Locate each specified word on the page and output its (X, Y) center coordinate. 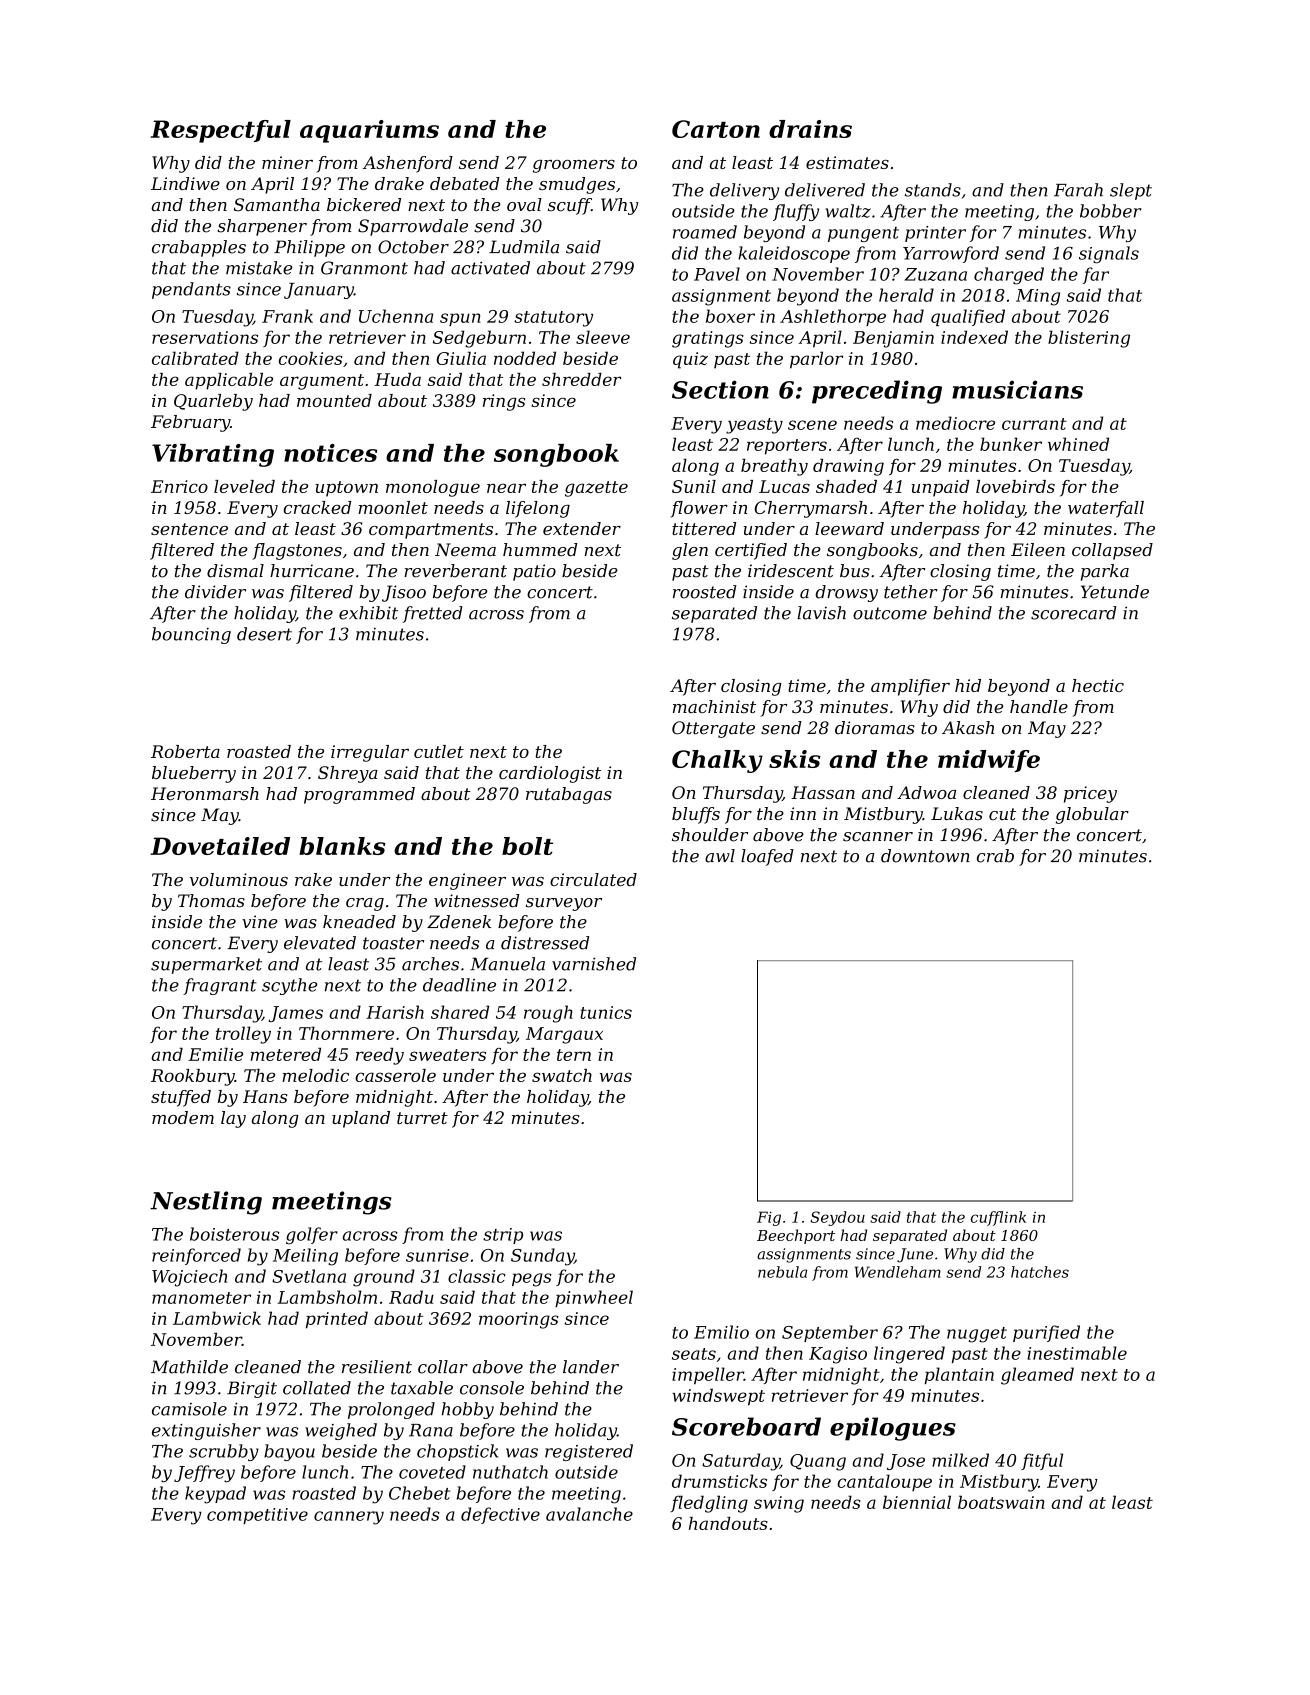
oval (524, 205)
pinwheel (594, 1298)
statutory (553, 319)
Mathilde (189, 1367)
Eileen (1038, 549)
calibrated (195, 358)
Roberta (185, 751)
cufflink (998, 1218)
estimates (847, 162)
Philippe (309, 248)
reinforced (196, 1256)
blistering (1089, 339)
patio (534, 572)
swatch (562, 1075)
